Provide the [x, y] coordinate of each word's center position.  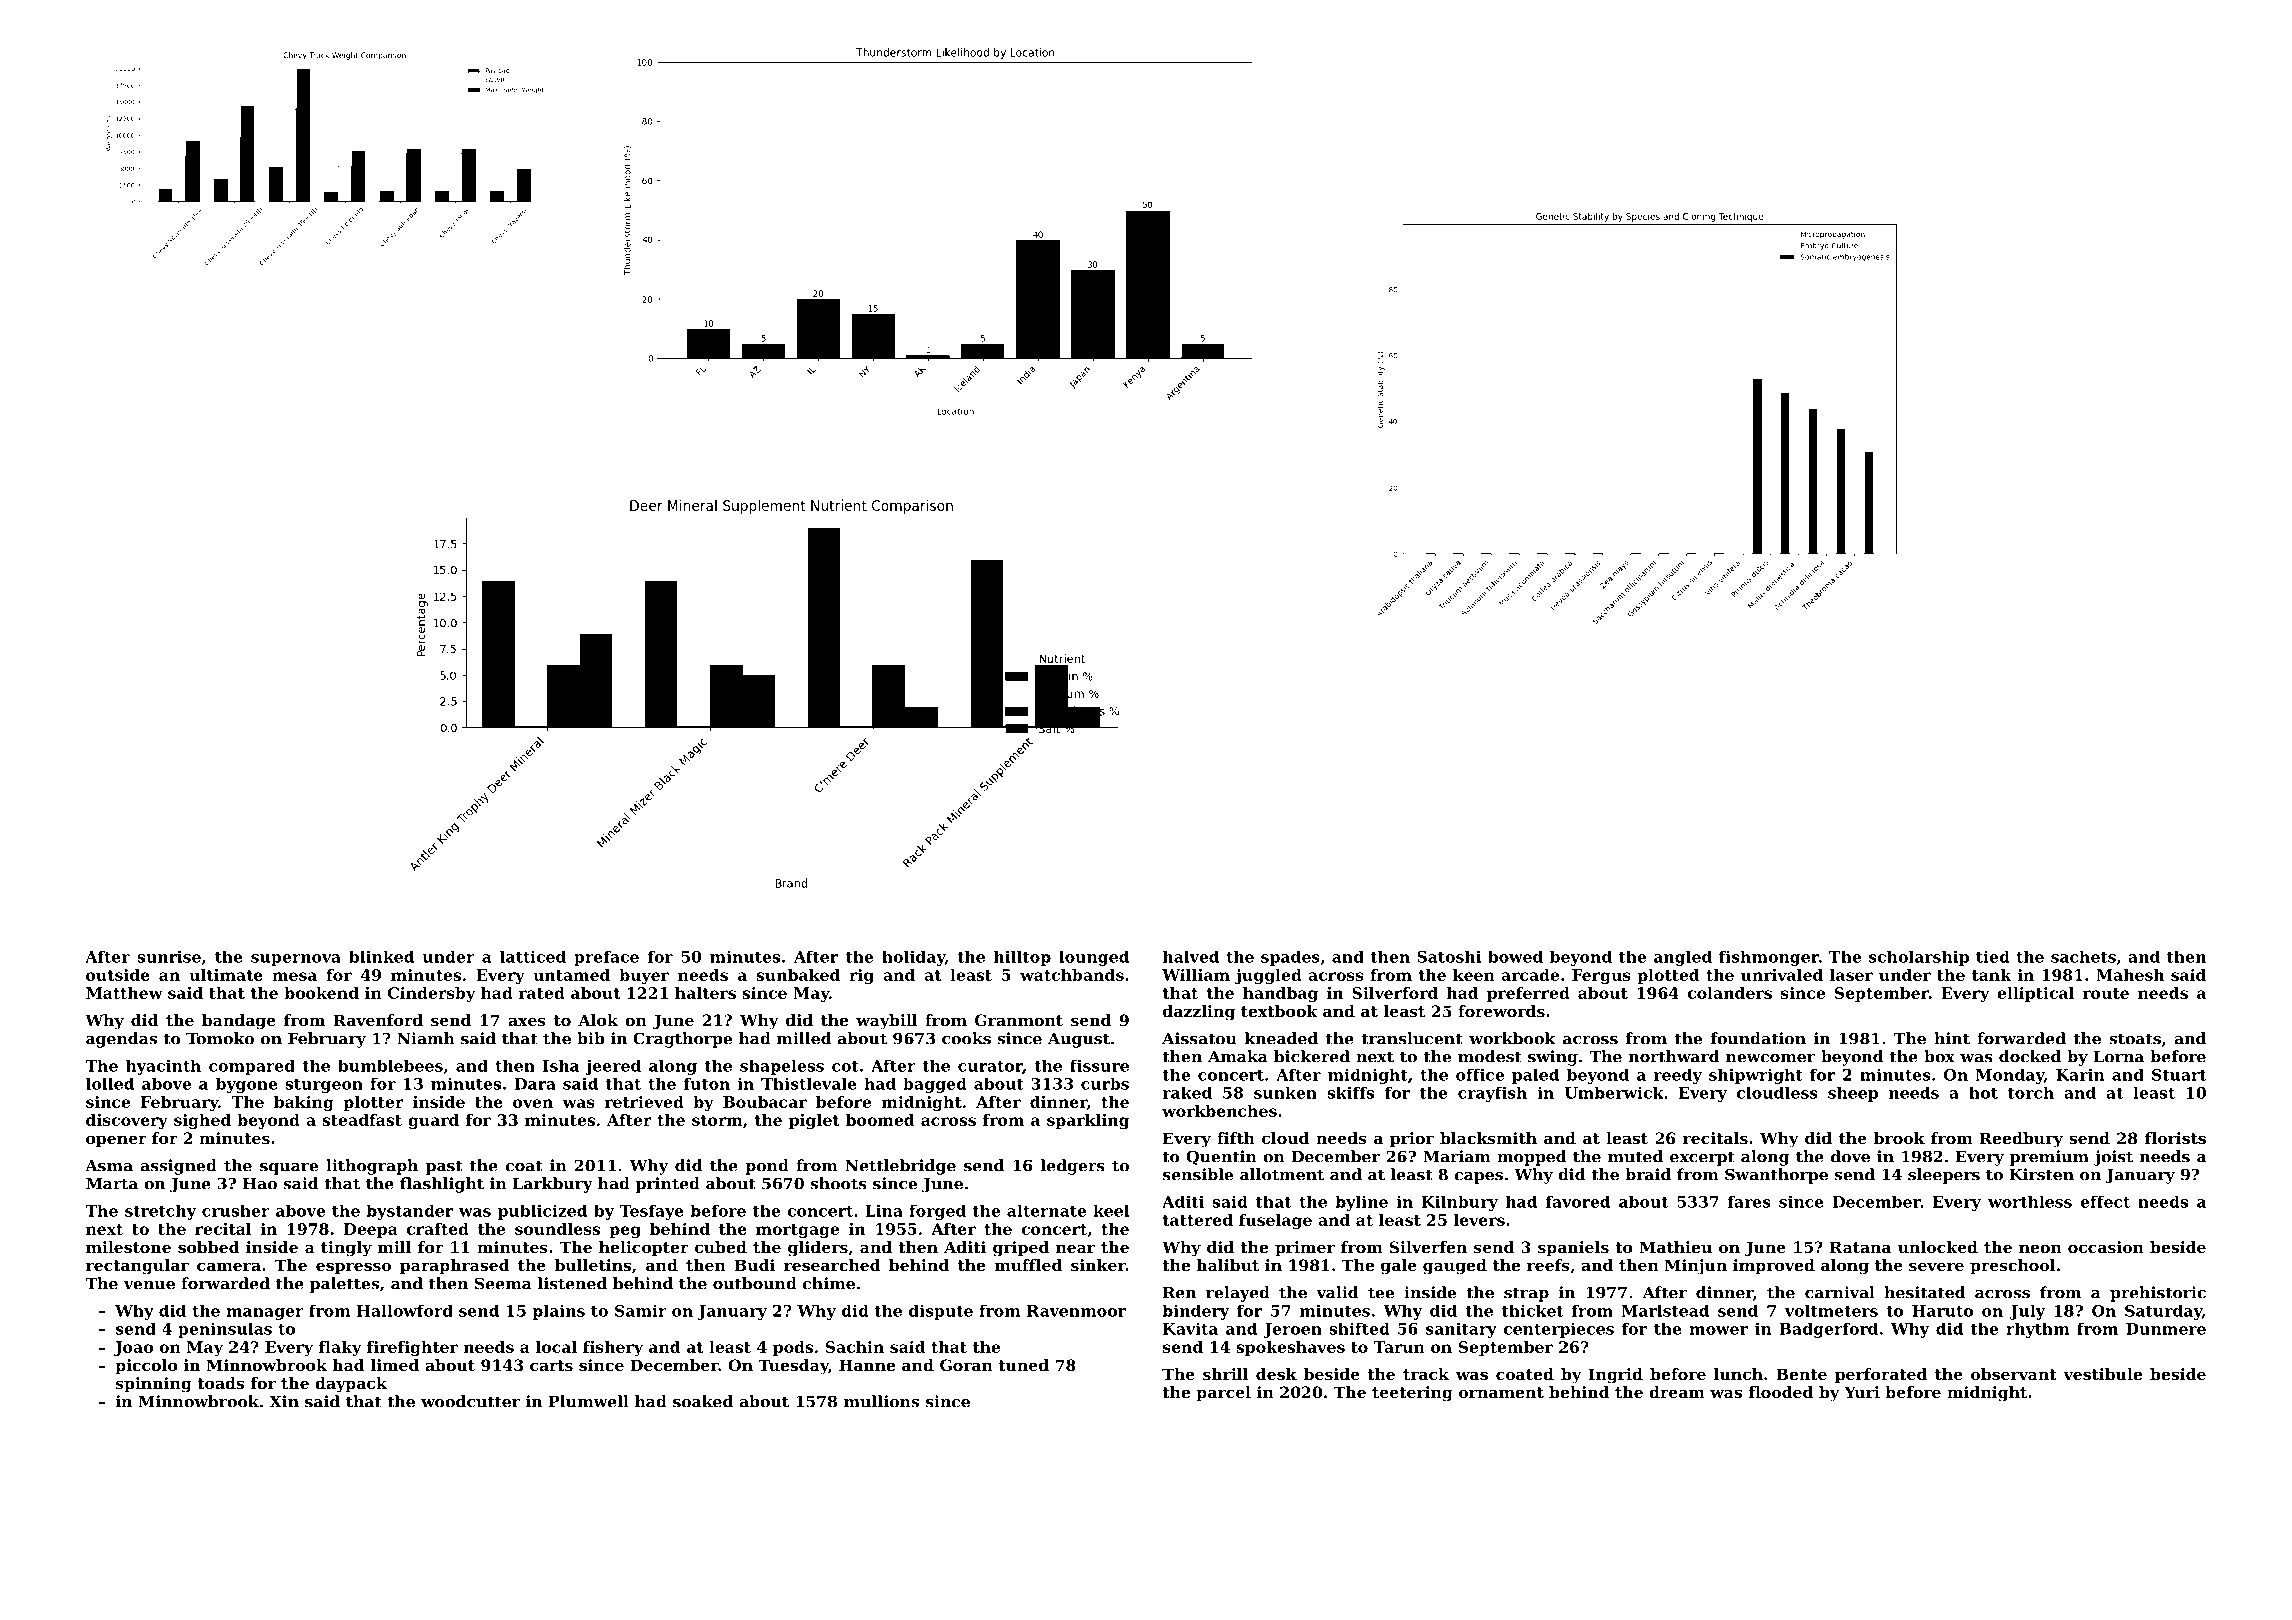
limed [395, 1365]
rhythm [2037, 1330]
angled [1683, 958]
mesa [294, 976]
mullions [881, 1401]
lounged [1094, 958]
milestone [128, 1247]
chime [829, 1283]
